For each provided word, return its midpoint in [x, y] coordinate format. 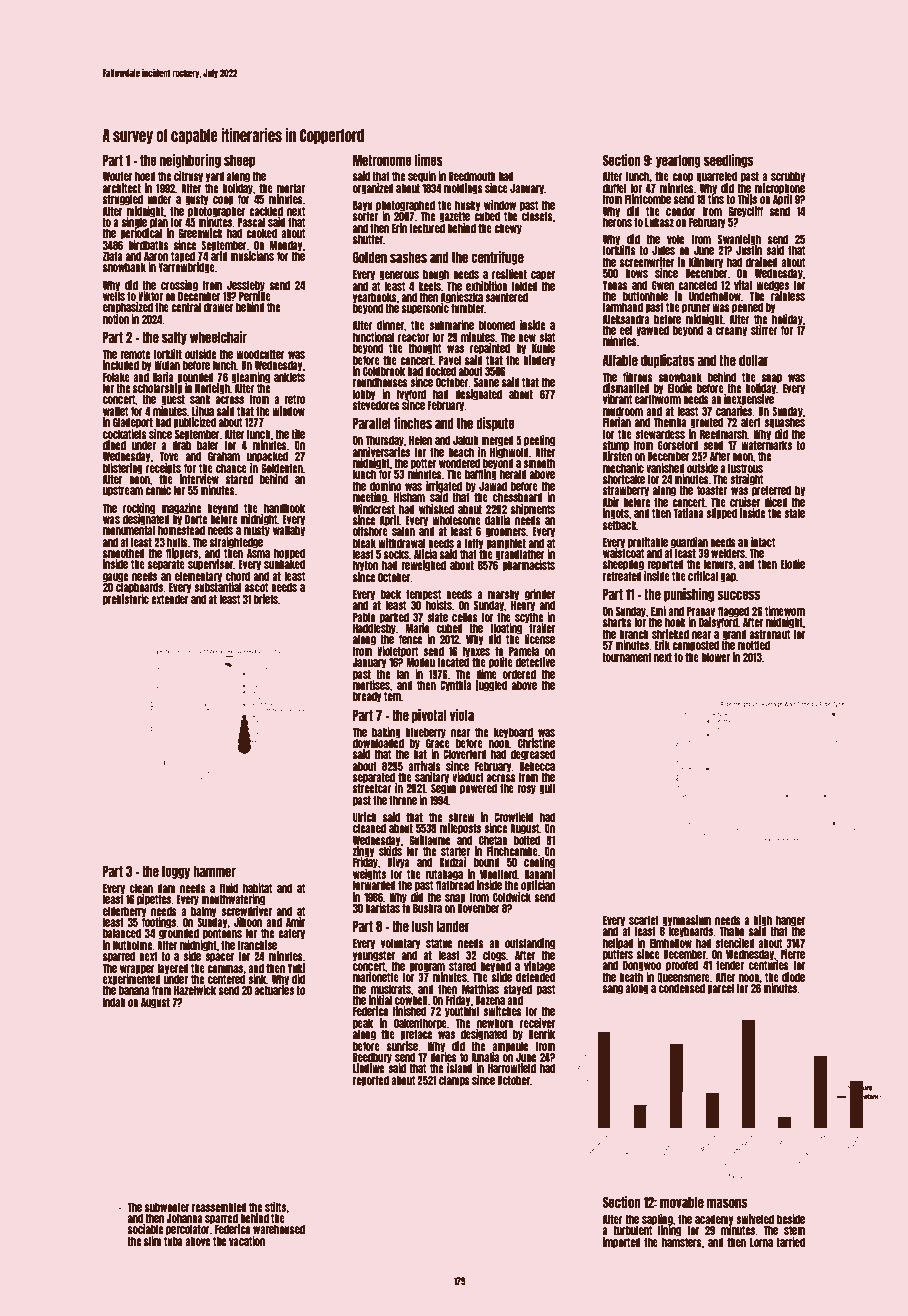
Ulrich [365, 817]
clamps [454, 1081]
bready [367, 697]
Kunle [543, 348]
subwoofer [167, 1207]
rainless [788, 296]
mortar [291, 188]
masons [727, 1203]
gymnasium [686, 921]
